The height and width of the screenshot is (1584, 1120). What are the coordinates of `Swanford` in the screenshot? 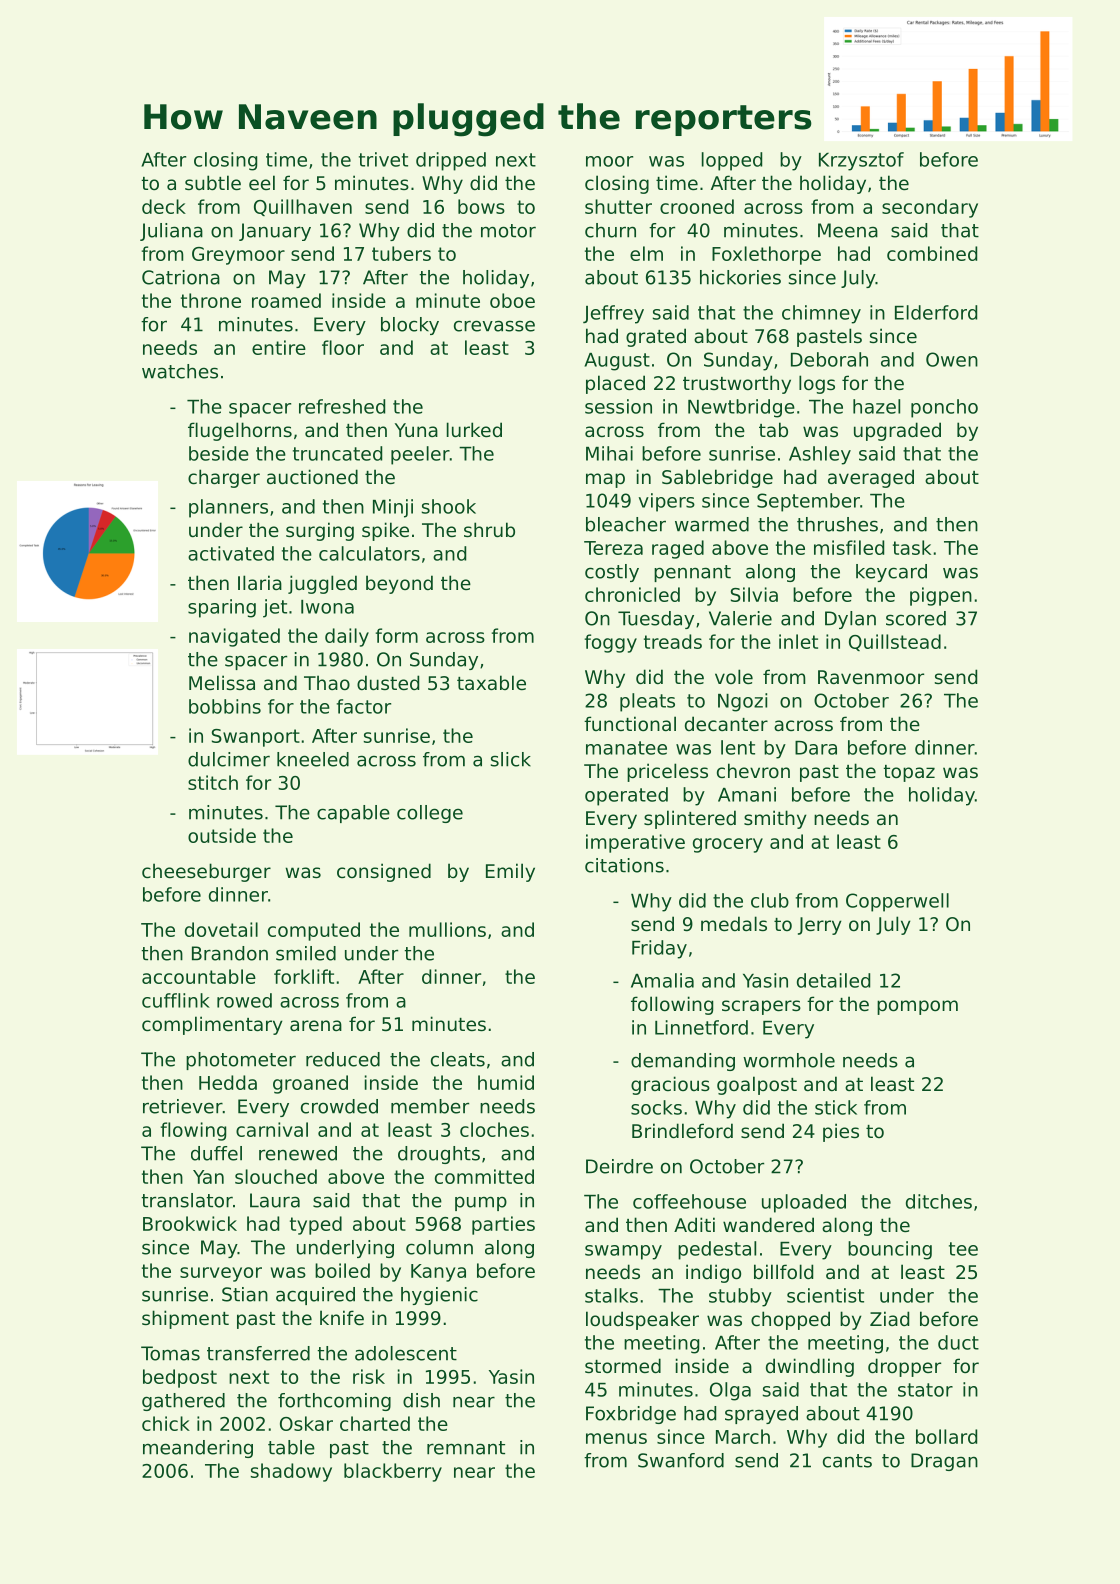 It's located at (681, 1460).
